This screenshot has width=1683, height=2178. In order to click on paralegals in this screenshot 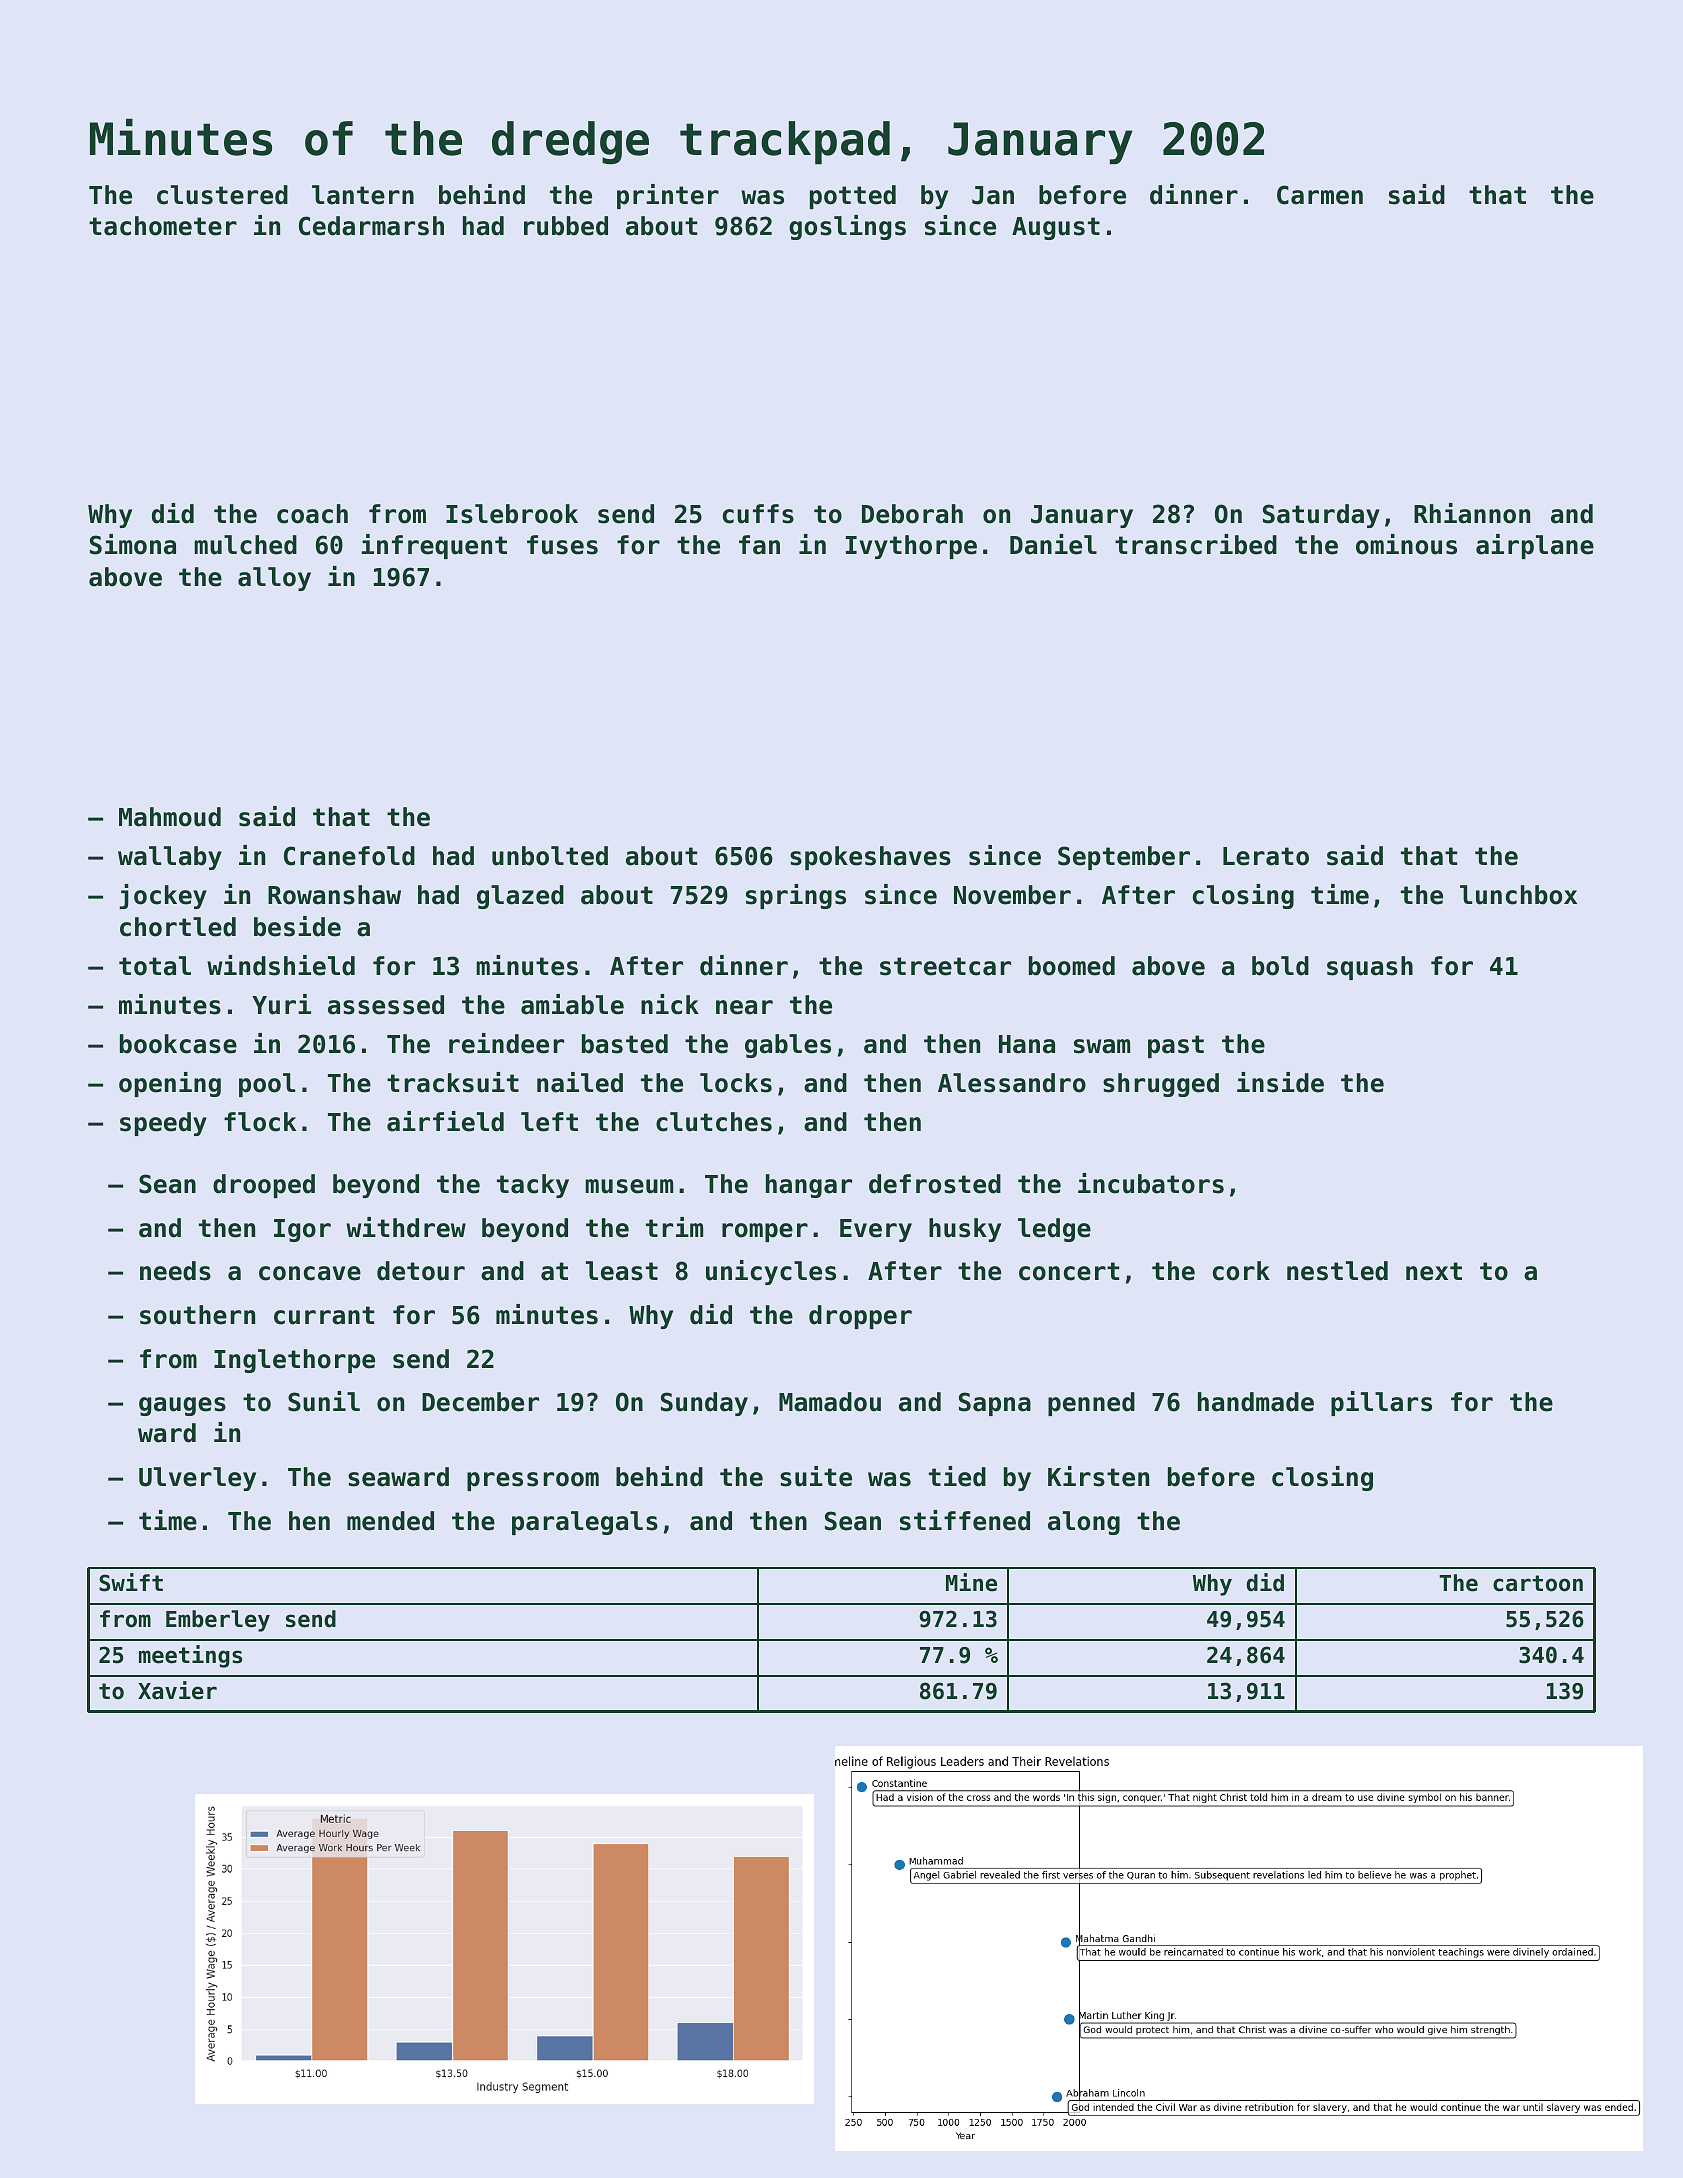, I will do `click(585, 1523)`.
